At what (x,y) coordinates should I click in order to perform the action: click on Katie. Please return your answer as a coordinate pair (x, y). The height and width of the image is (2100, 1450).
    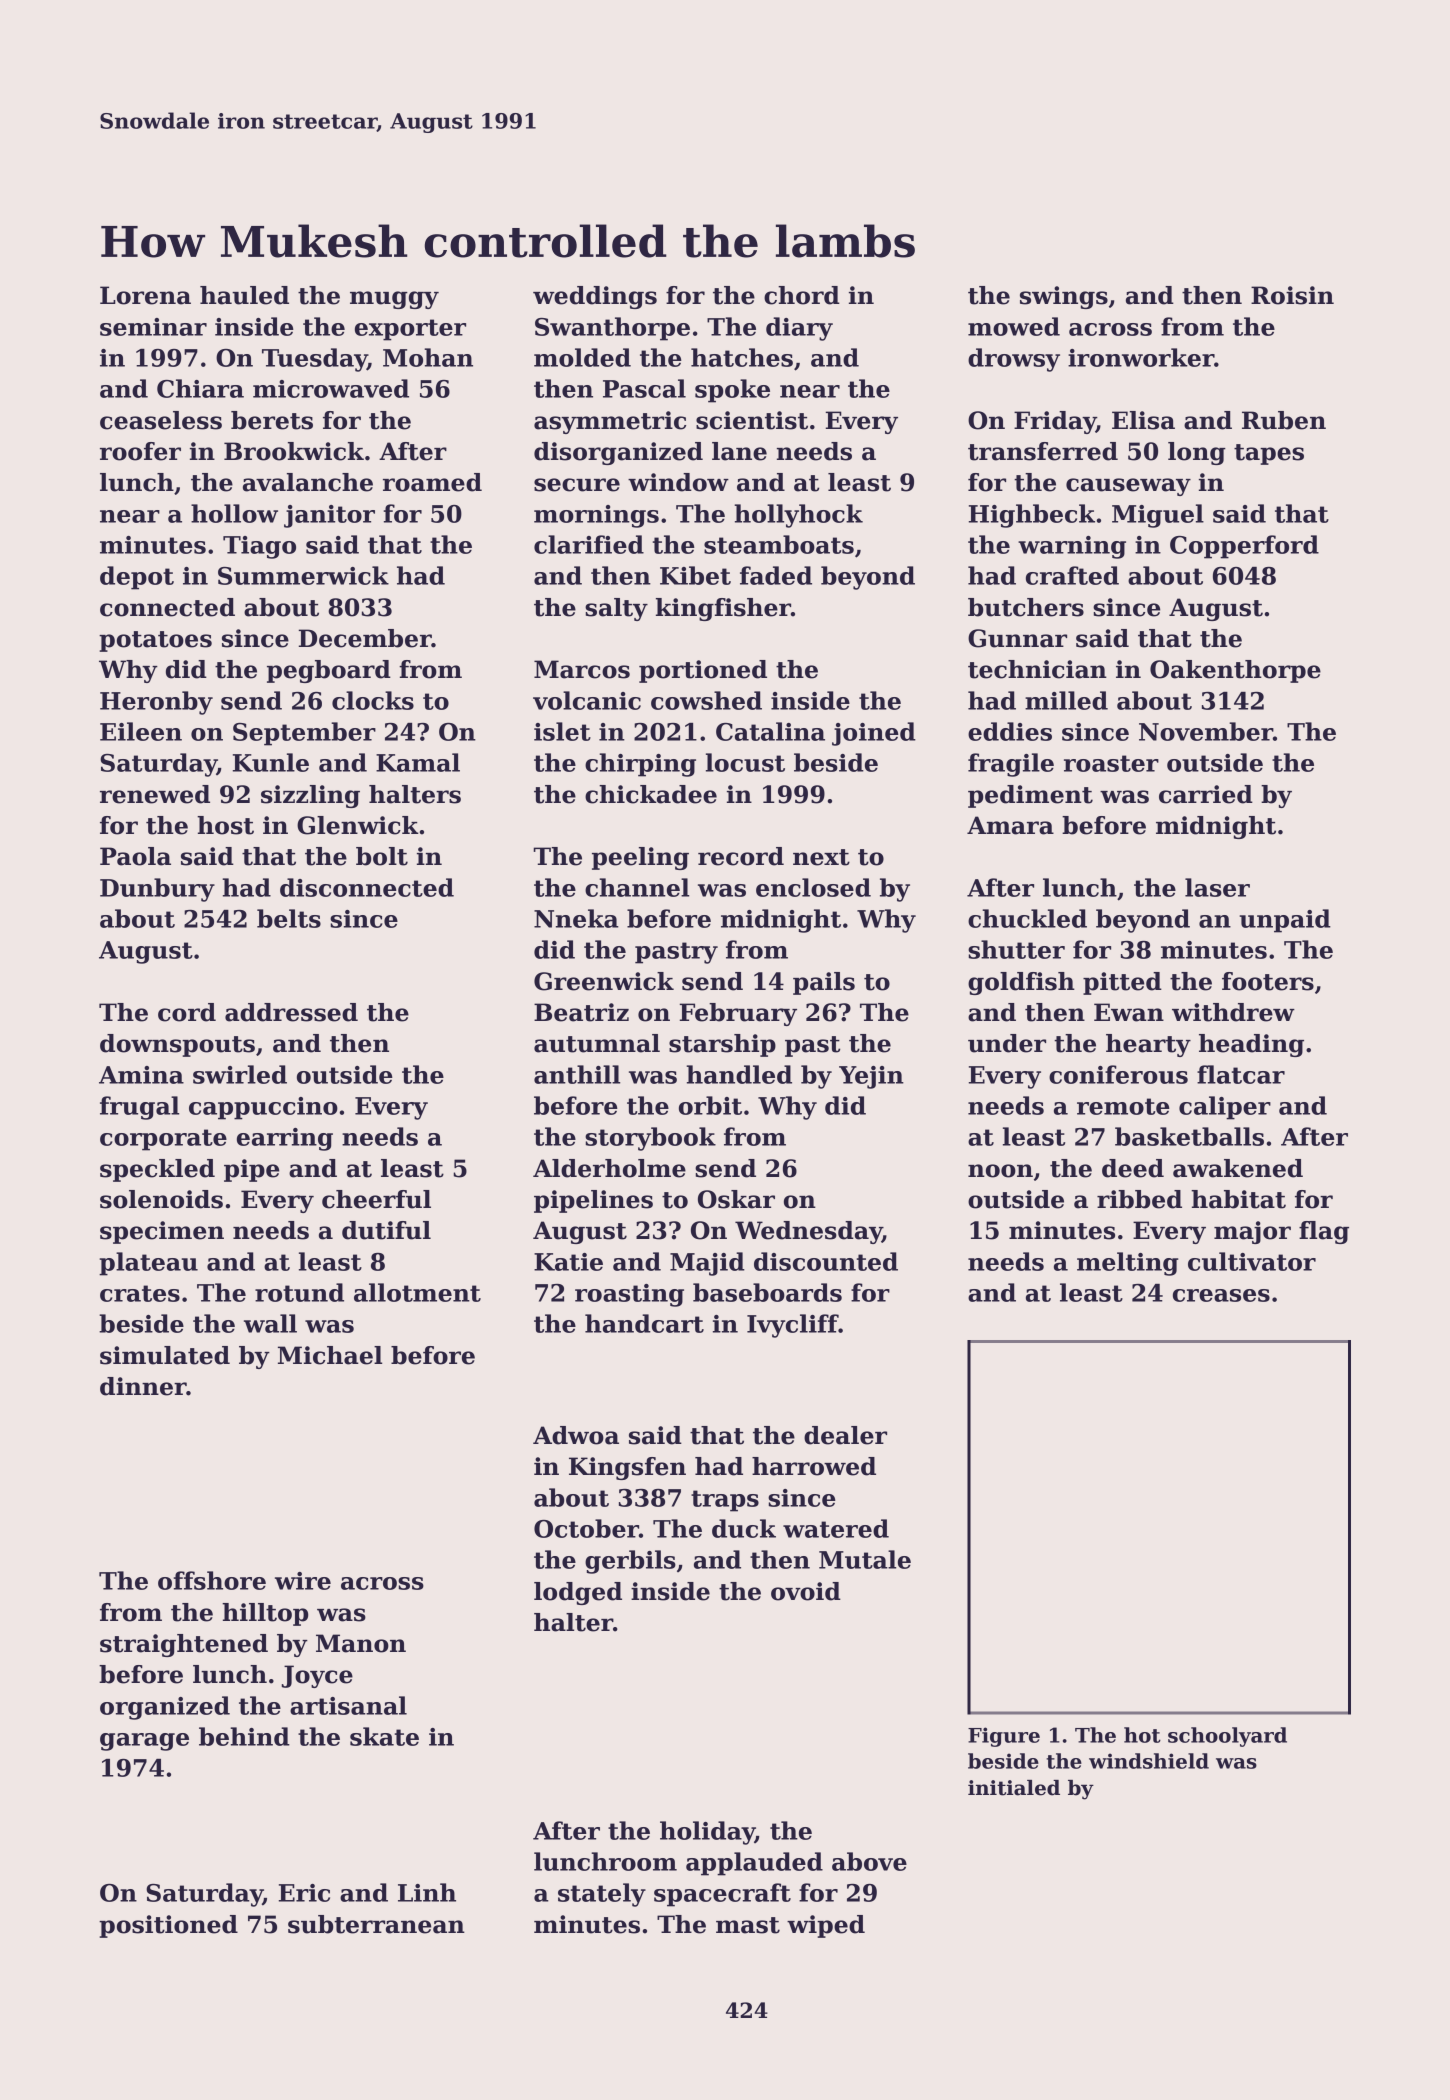
    Looking at the image, I should click on (568, 1262).
